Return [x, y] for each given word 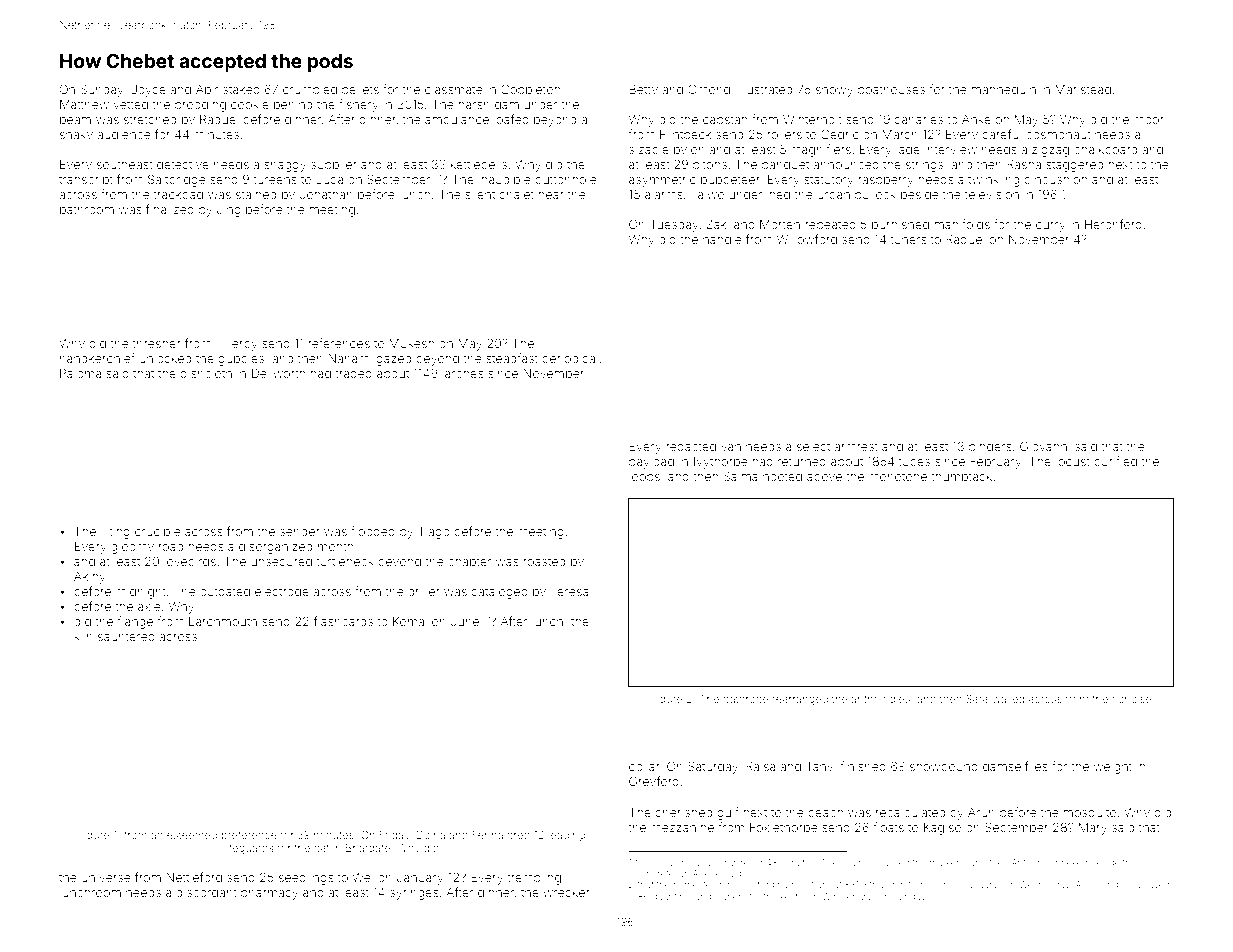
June [465, 621]
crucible [158, 531]
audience [124, 134]
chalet [516, 194]
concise [1132, 699]
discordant [206, 892]
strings [924, 166]
